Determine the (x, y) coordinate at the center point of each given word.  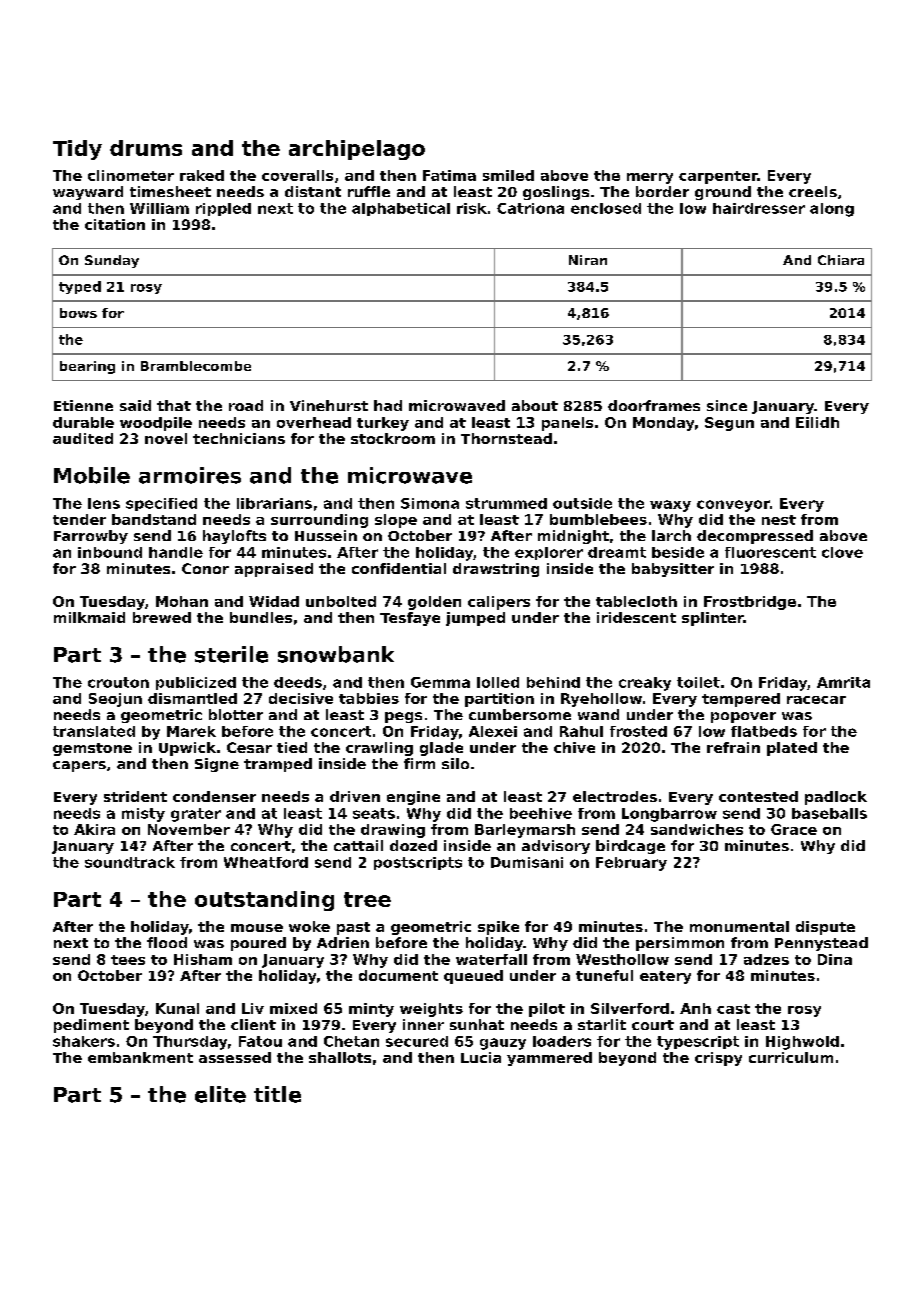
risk (472, 208)
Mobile (92, 475)
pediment (91, 1026)
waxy (670, 506)
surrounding (319, 521)
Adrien (343, 942)
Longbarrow (669, 815)
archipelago (357, 150)
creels (813, 191)
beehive (541, 813)
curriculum (791, 1057)
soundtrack (130, 862)
